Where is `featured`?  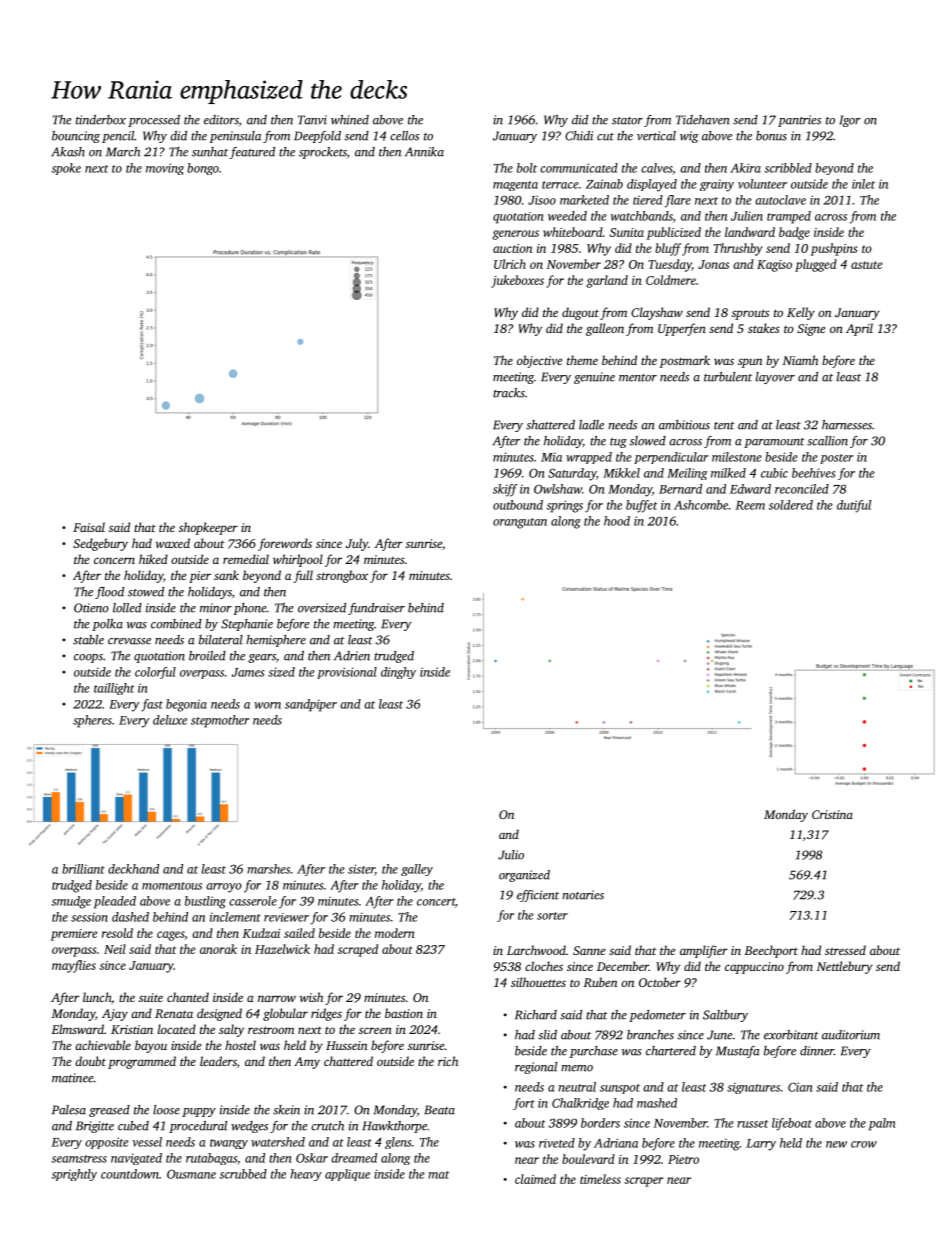
featured is located at coordinates (252, 153).
